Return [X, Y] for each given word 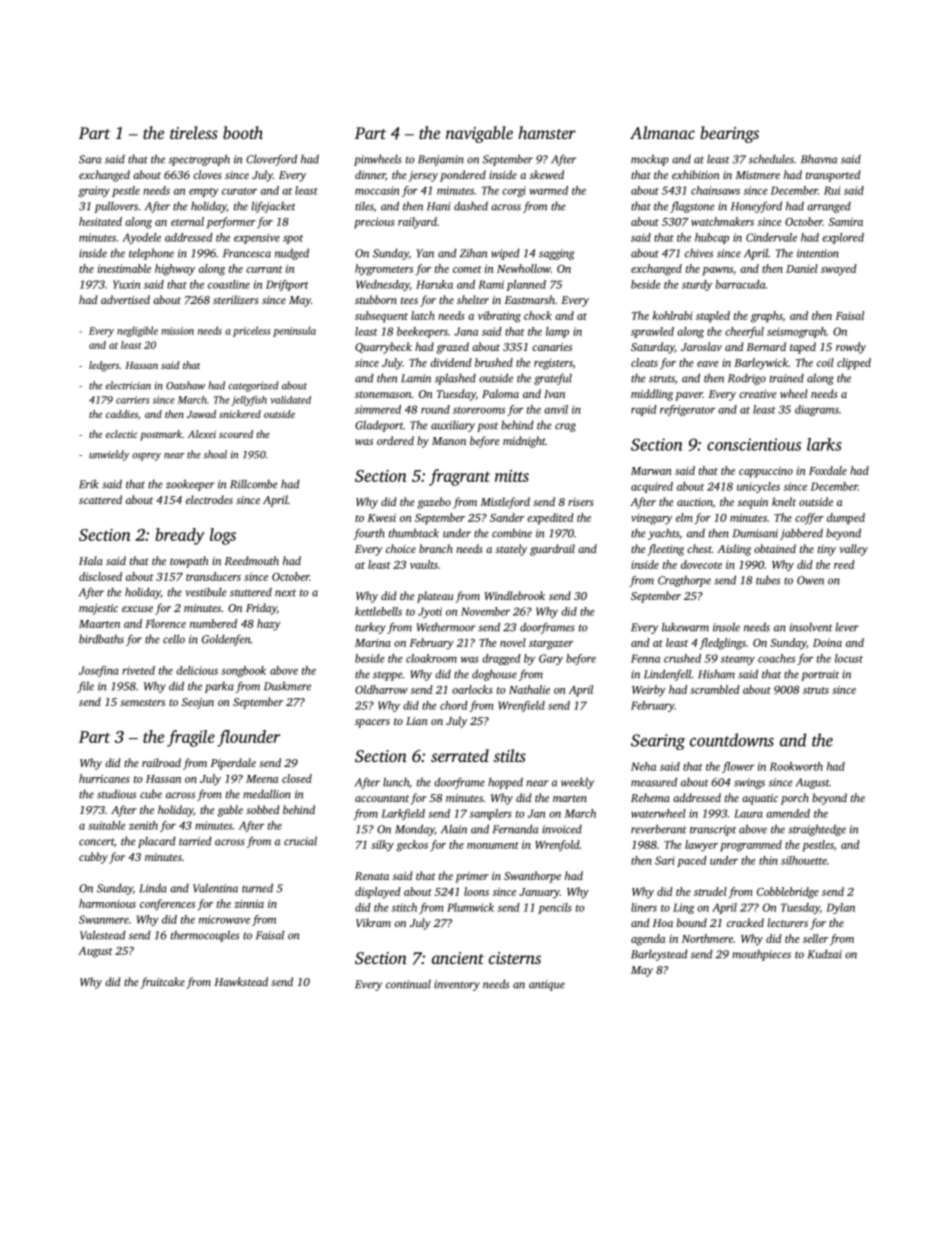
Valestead [103, 935]
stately [511, 550]
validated [290, 400]
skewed [547, 174]
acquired [652, 487]
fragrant [459, 477]
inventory [457, 985]
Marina [373, 643]
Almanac [662, 132]
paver [689, 396]
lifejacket [273, 207]
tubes [768, 580]
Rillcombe [254, 484]
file [85, 687]
